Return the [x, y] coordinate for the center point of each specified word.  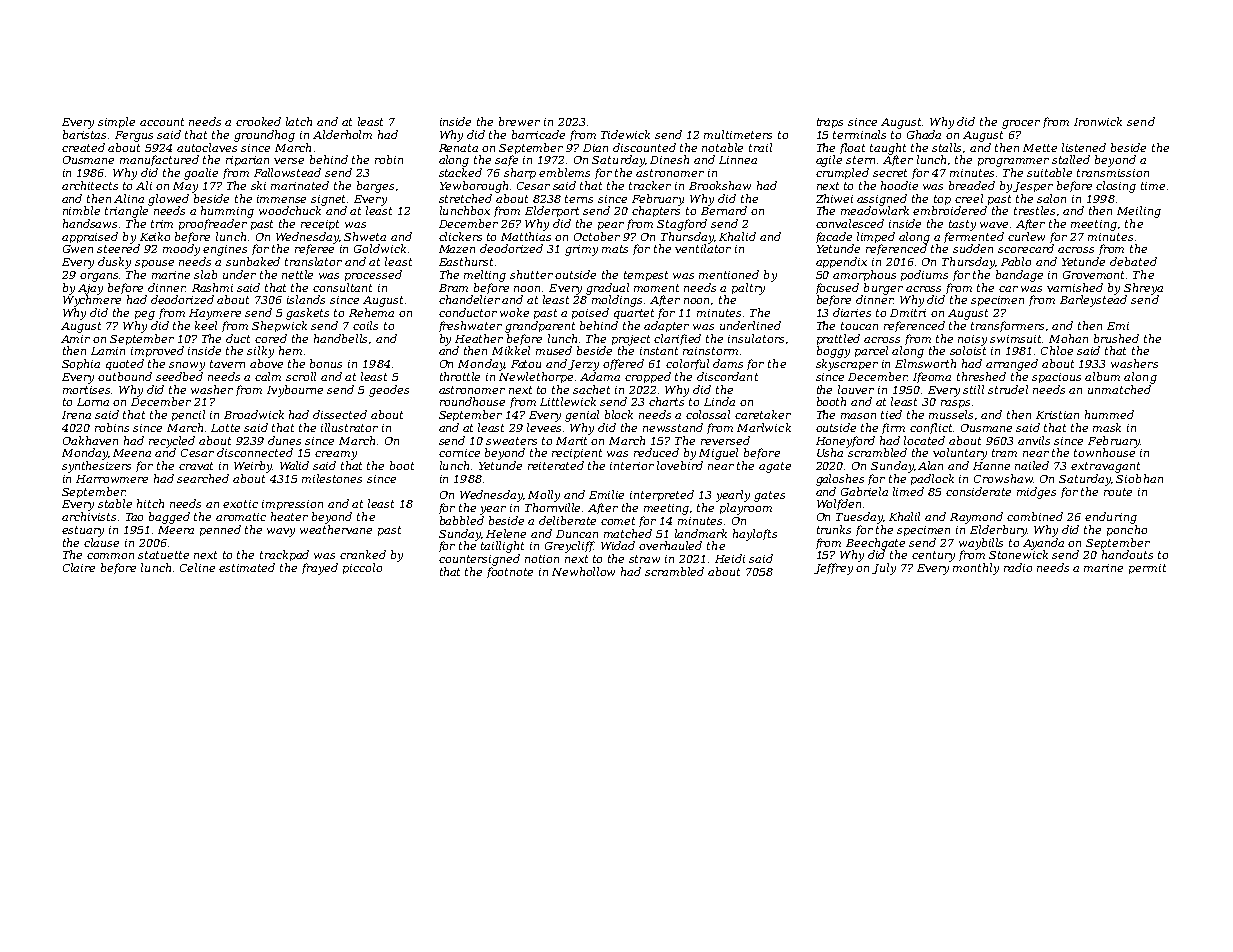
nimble [81, 210]
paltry [748, 289]
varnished [1075, 287]
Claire [79, 567]
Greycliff [569, 547]
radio [1018, 567]
